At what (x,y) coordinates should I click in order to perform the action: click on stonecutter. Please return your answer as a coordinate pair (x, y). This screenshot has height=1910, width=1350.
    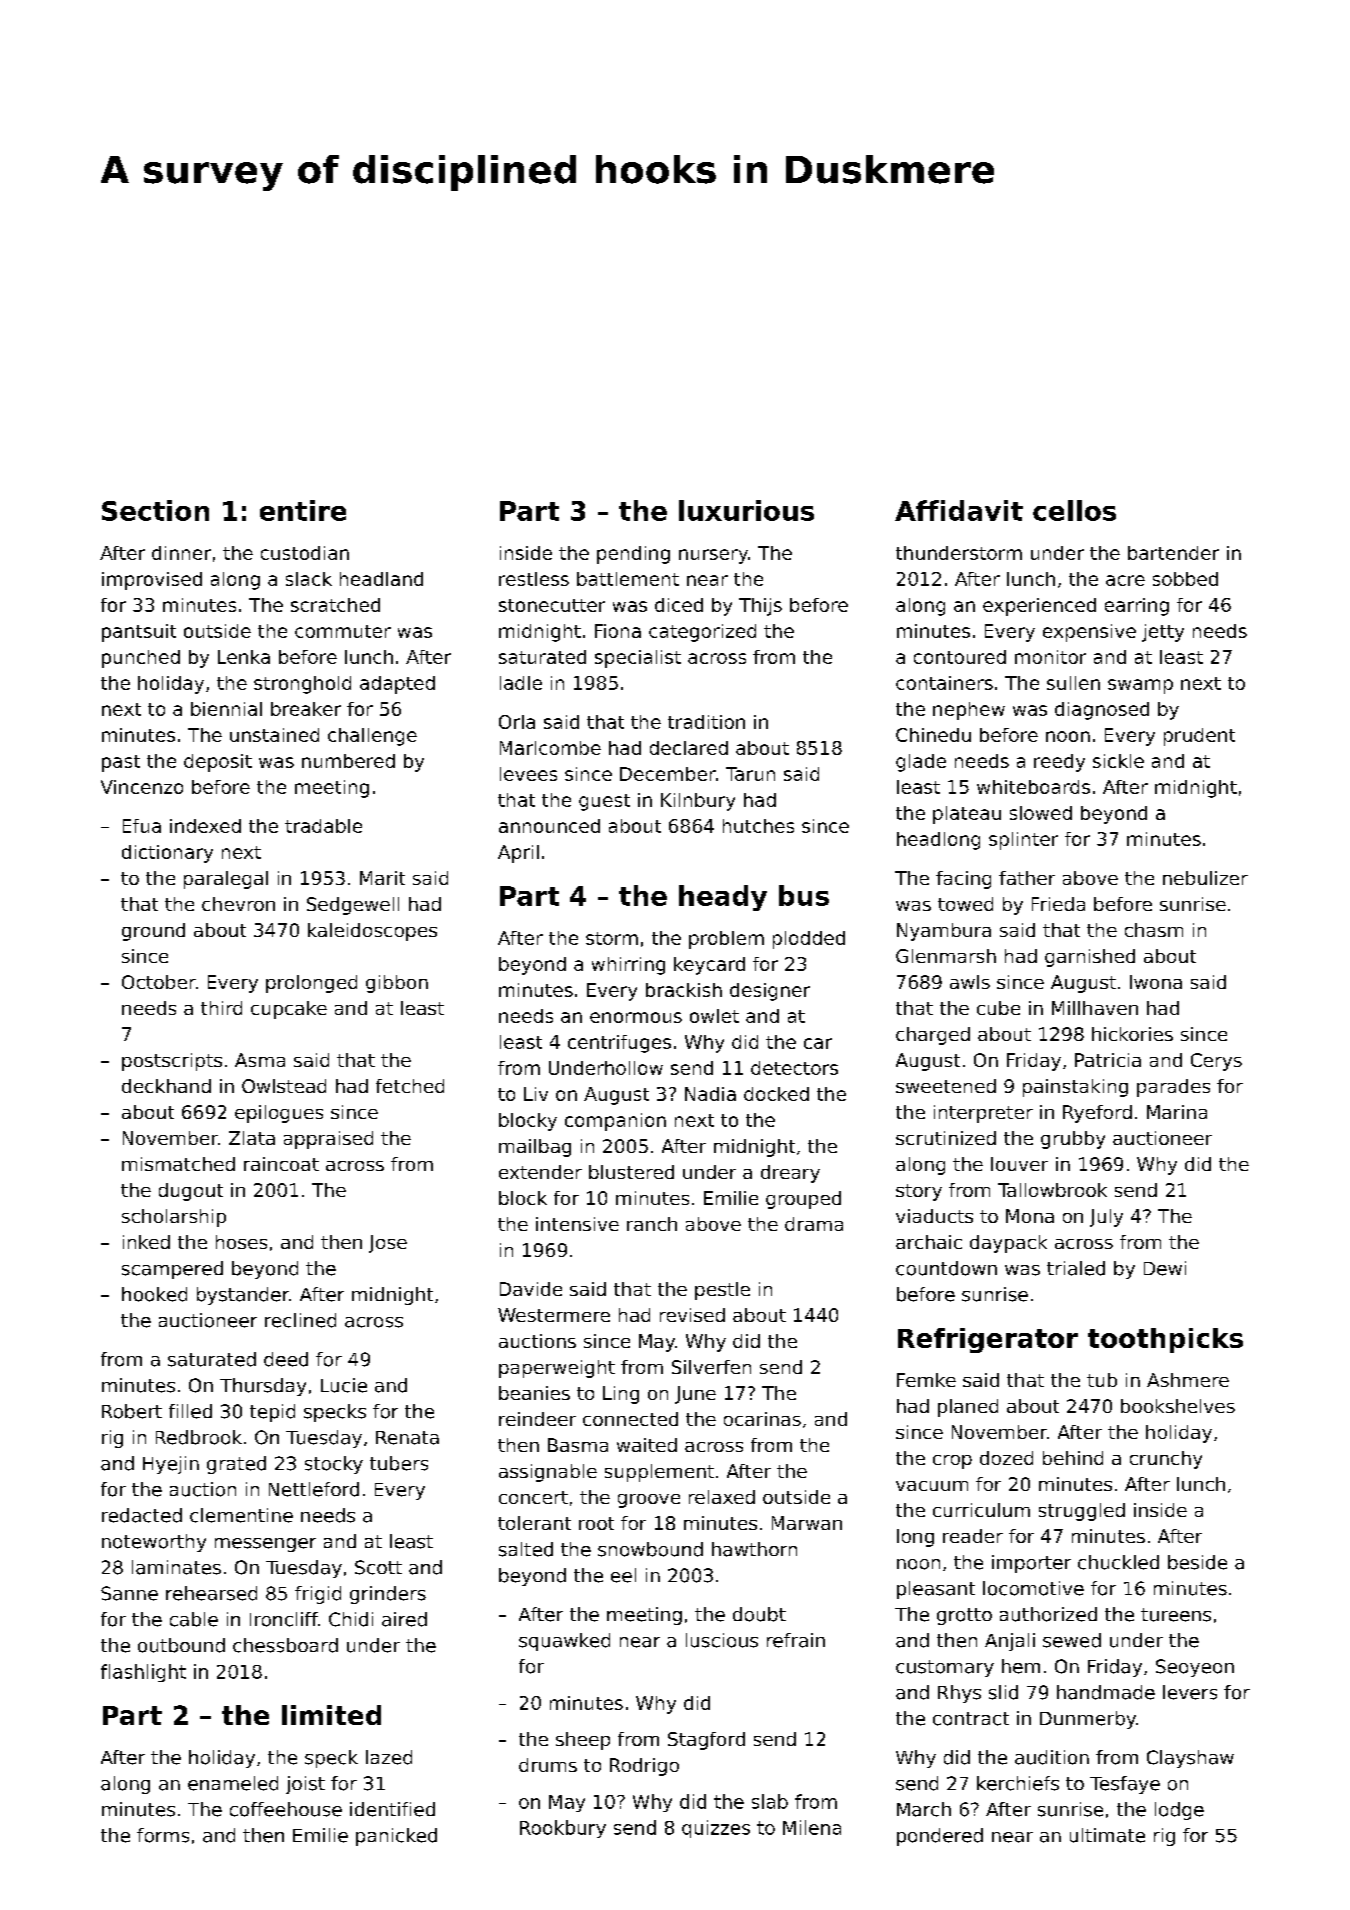
    Looking at the image, I should click on (552, 605).
